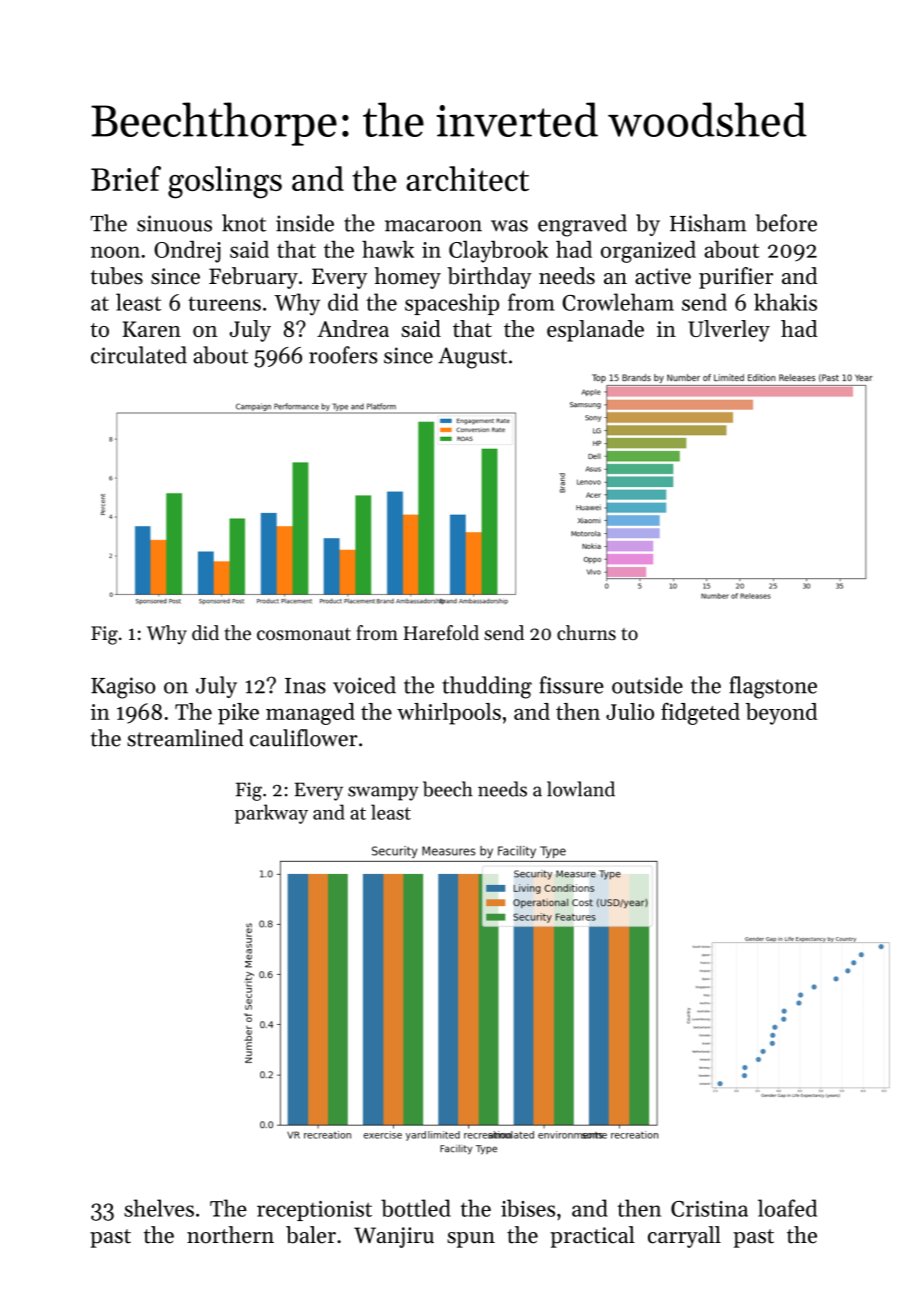 The width and height of the page is (908, 1316). What do you see at coordinates (736, 278) in the page?
I see `purifier` at bounding box center [736, 278].
